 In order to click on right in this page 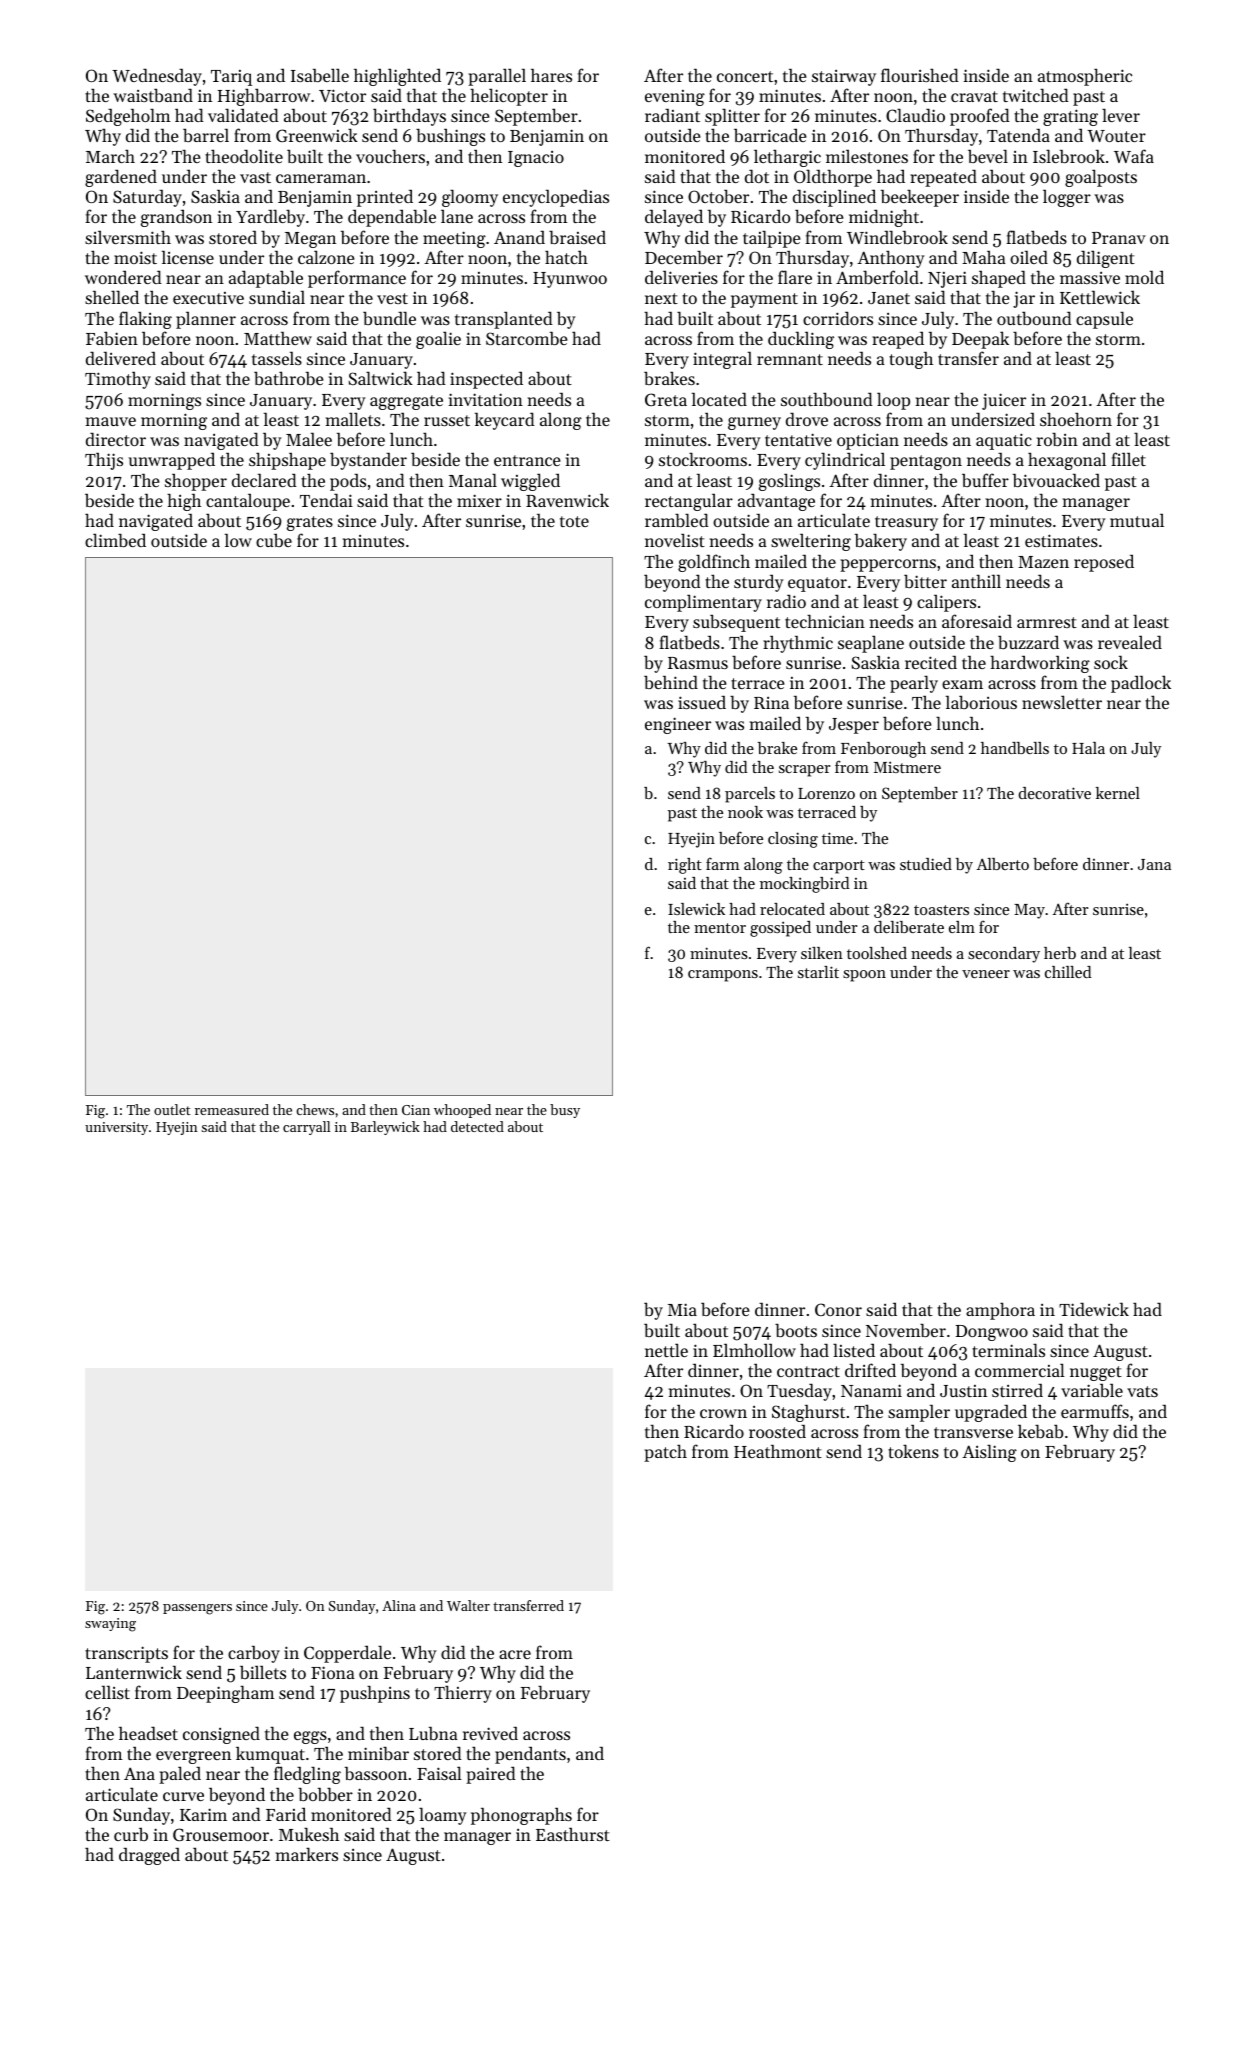, I will do `click(685, 866)`.
